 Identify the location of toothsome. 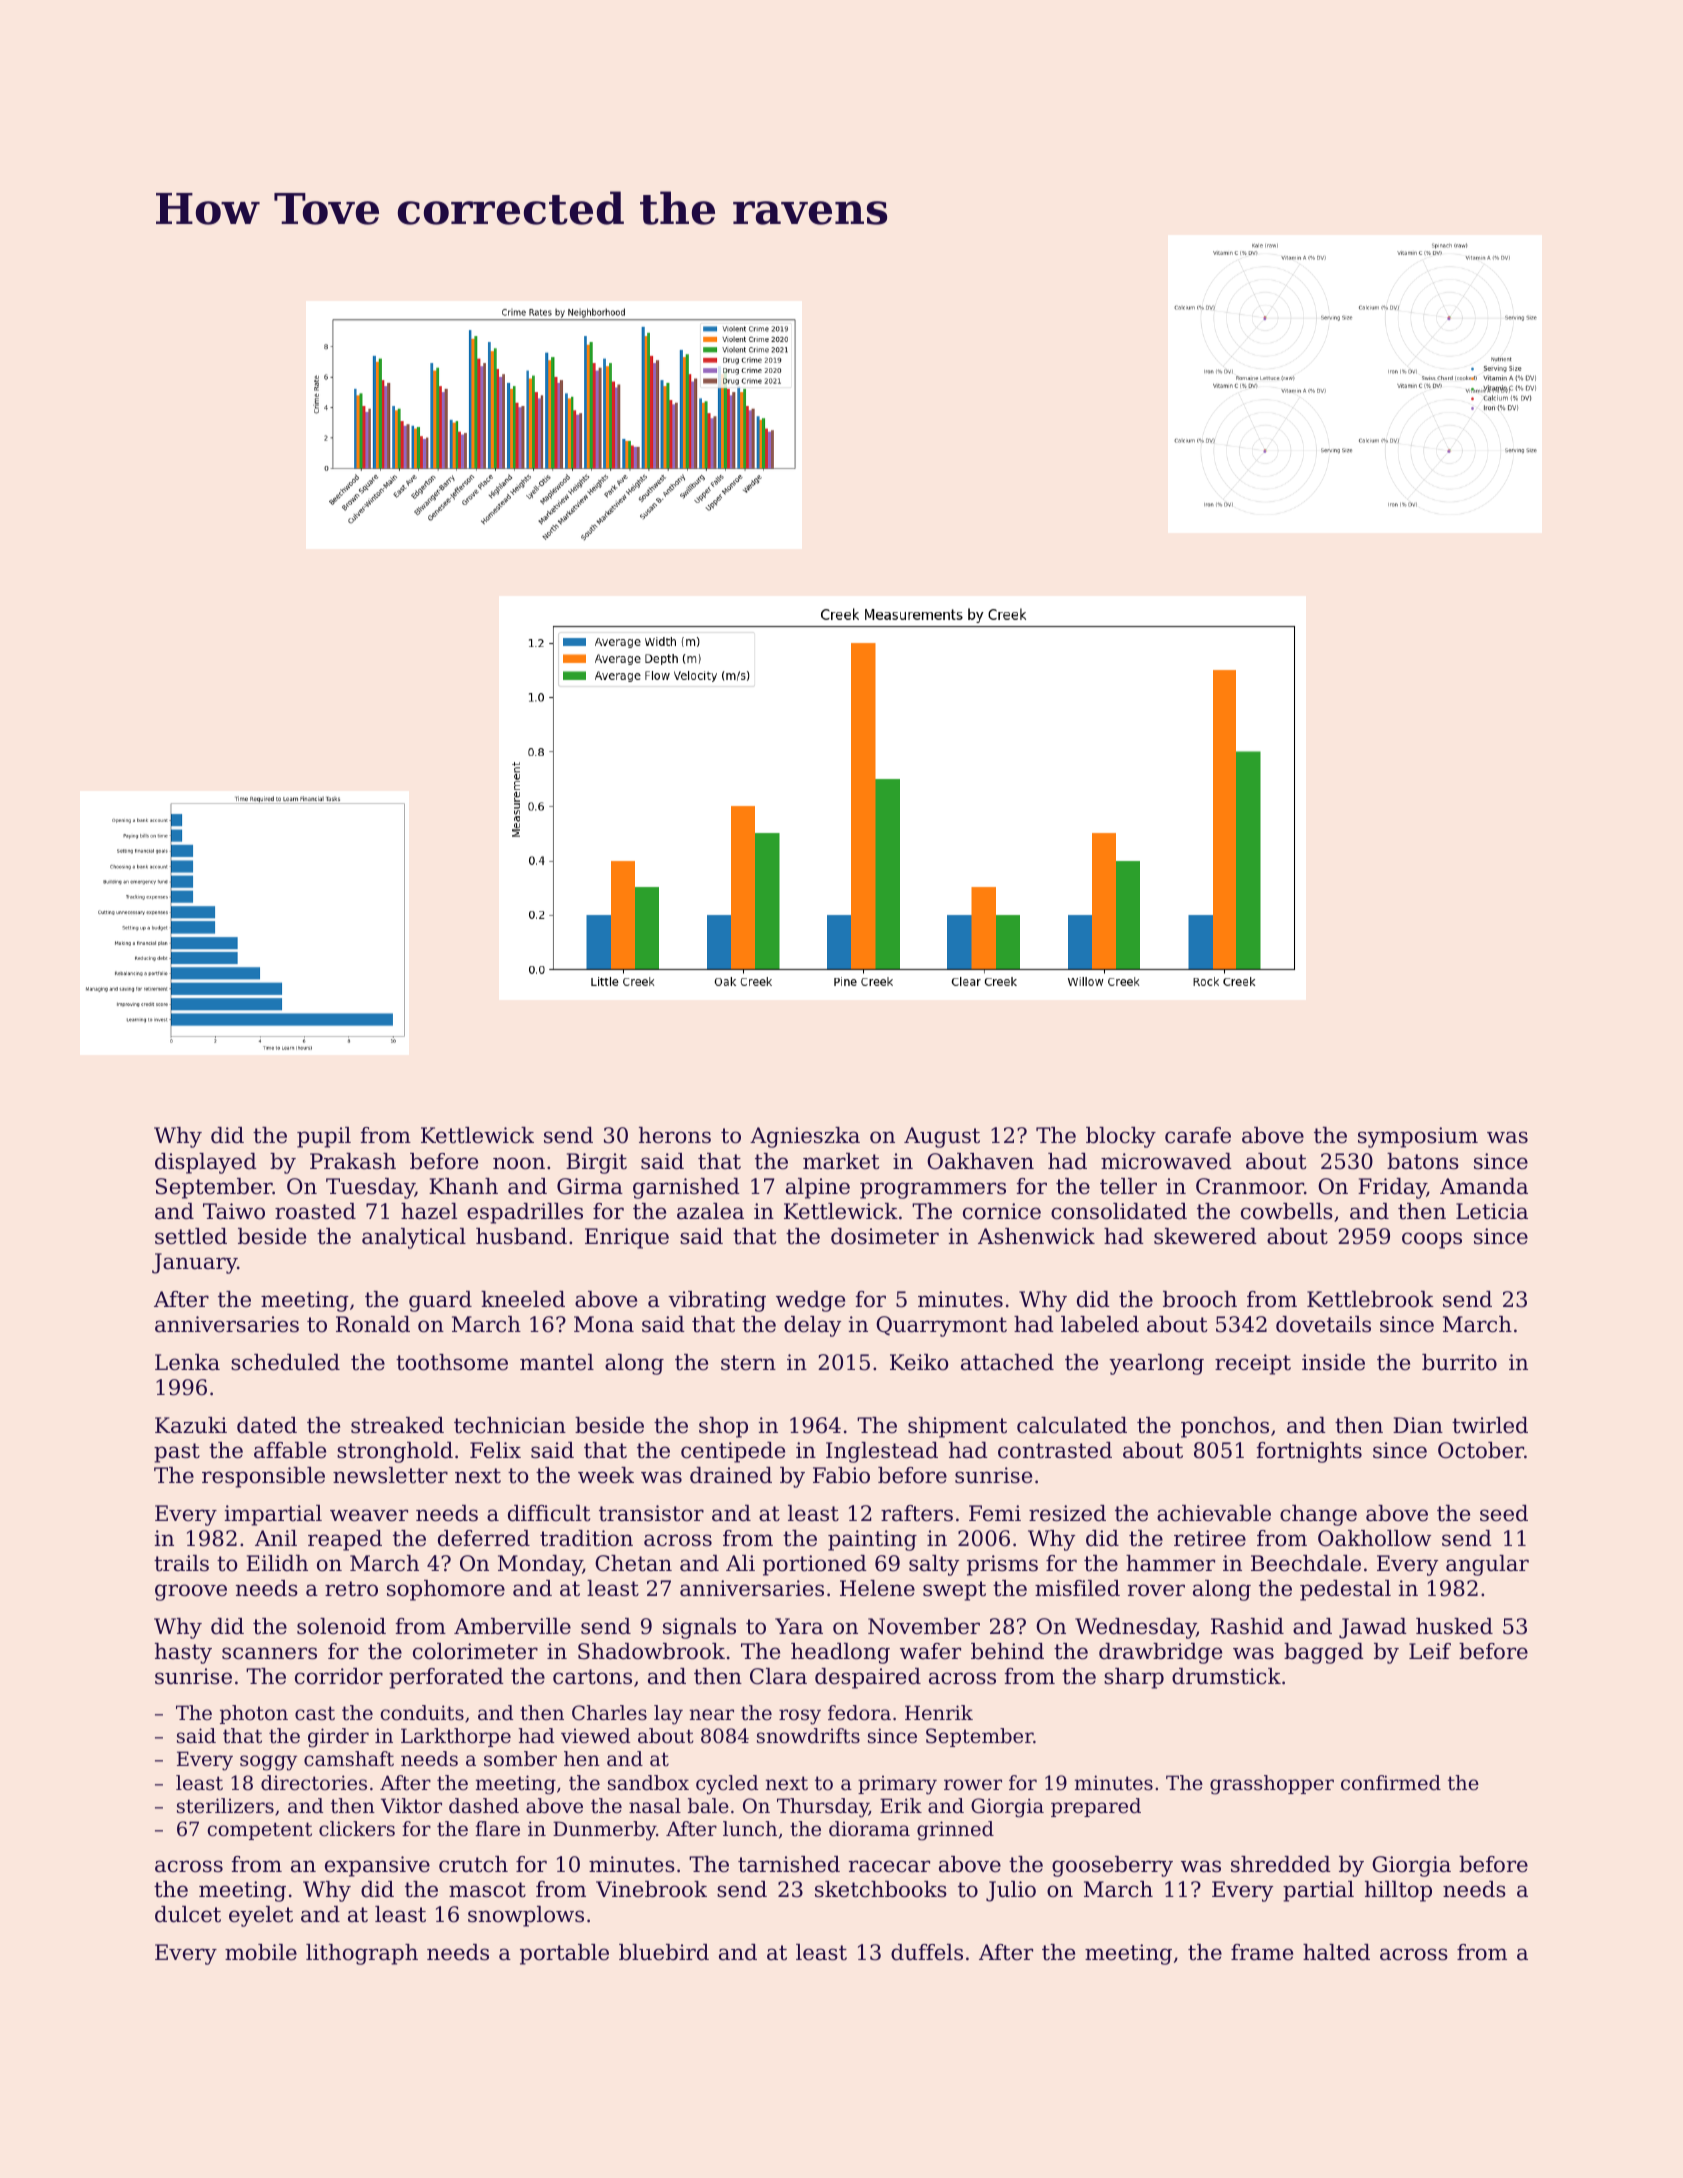
(452, 1362).
